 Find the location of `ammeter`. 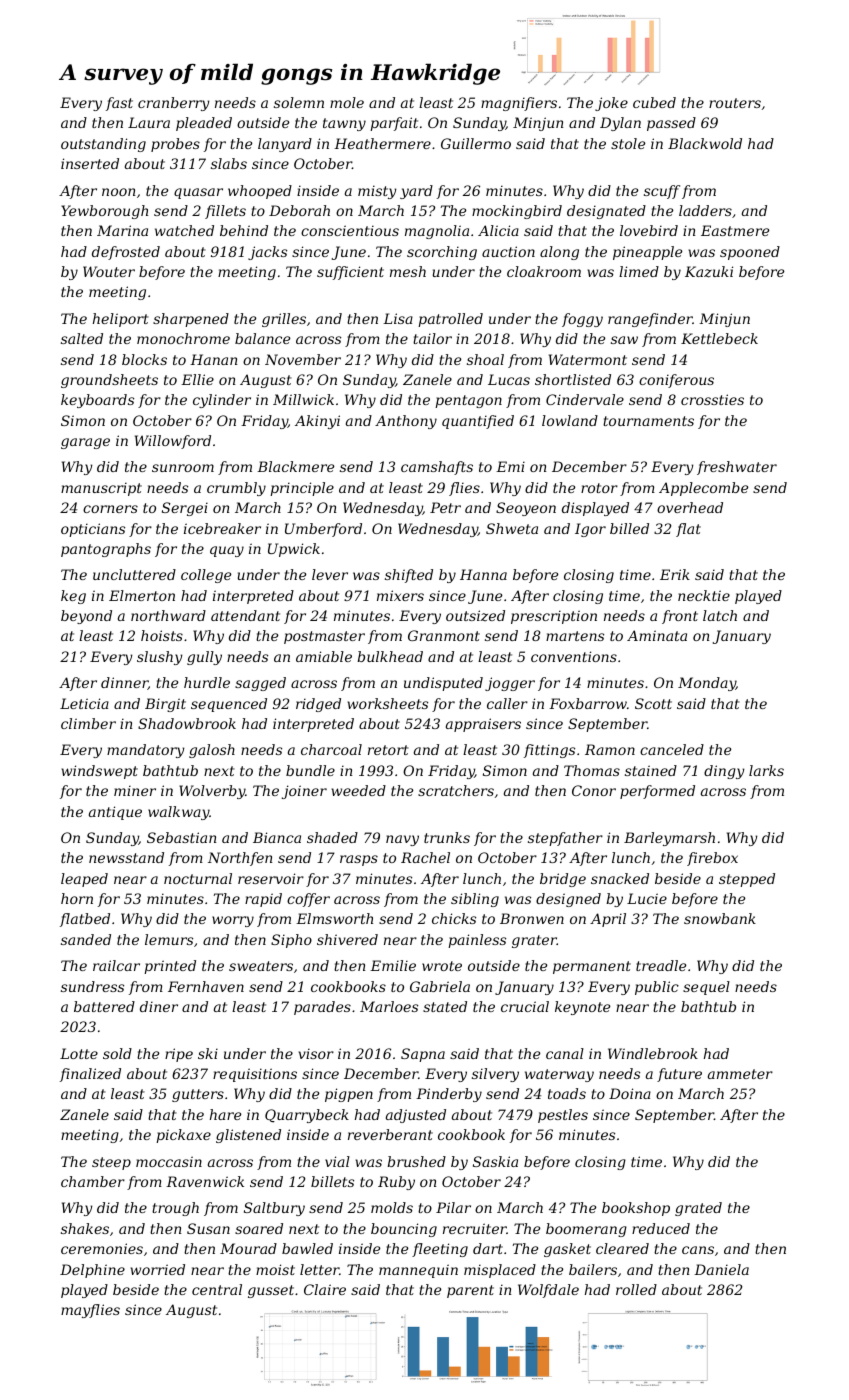

ammeter is located at coordinates (740, 1074).
